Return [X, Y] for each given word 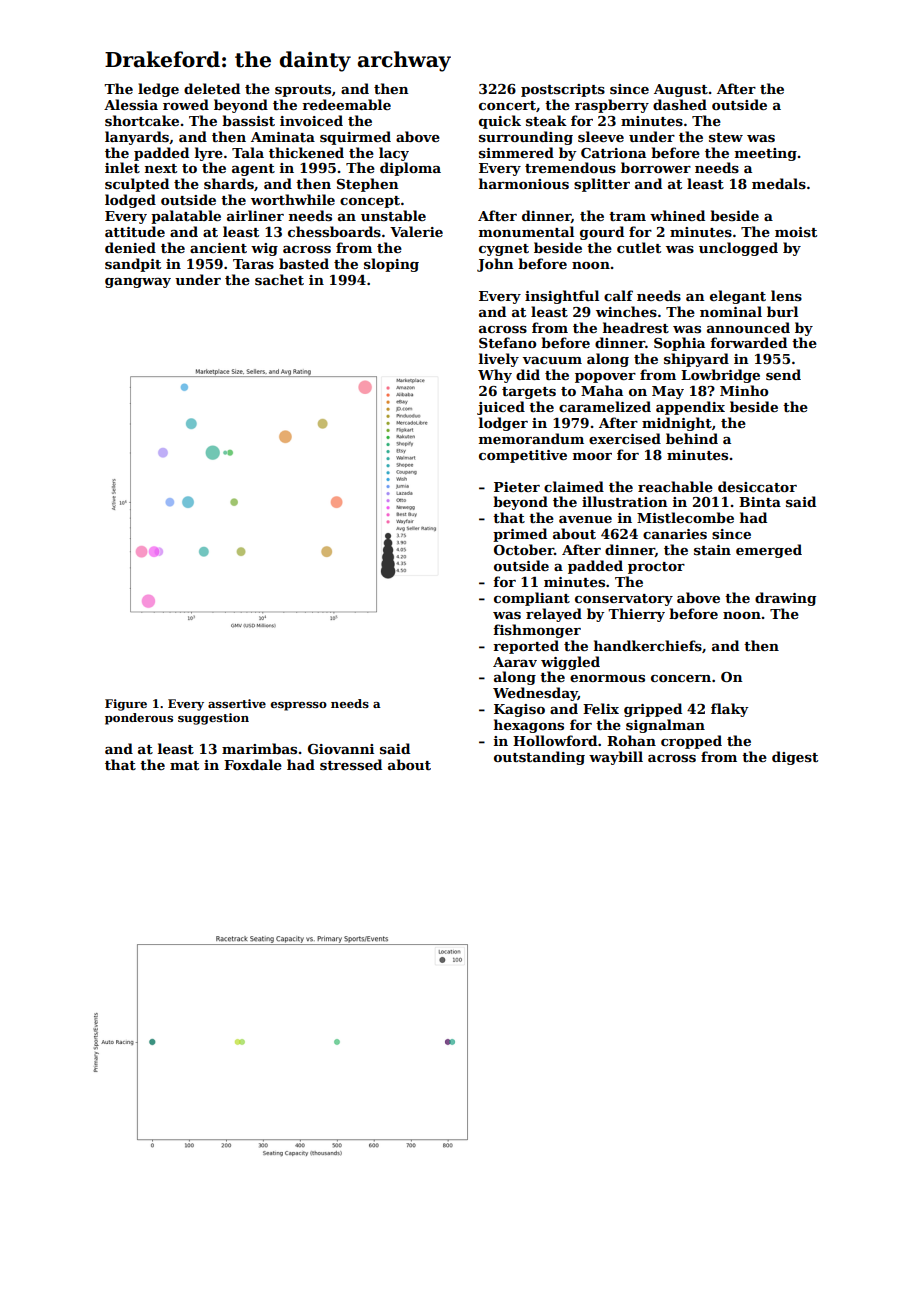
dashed [680, 104]
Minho [744, 390]
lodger [503, 424]
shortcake [142, 120]
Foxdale [253, 764]
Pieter [517, 487]
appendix [690, 408]
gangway [138, 283]
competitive [523, 456]
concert [507, 105]
